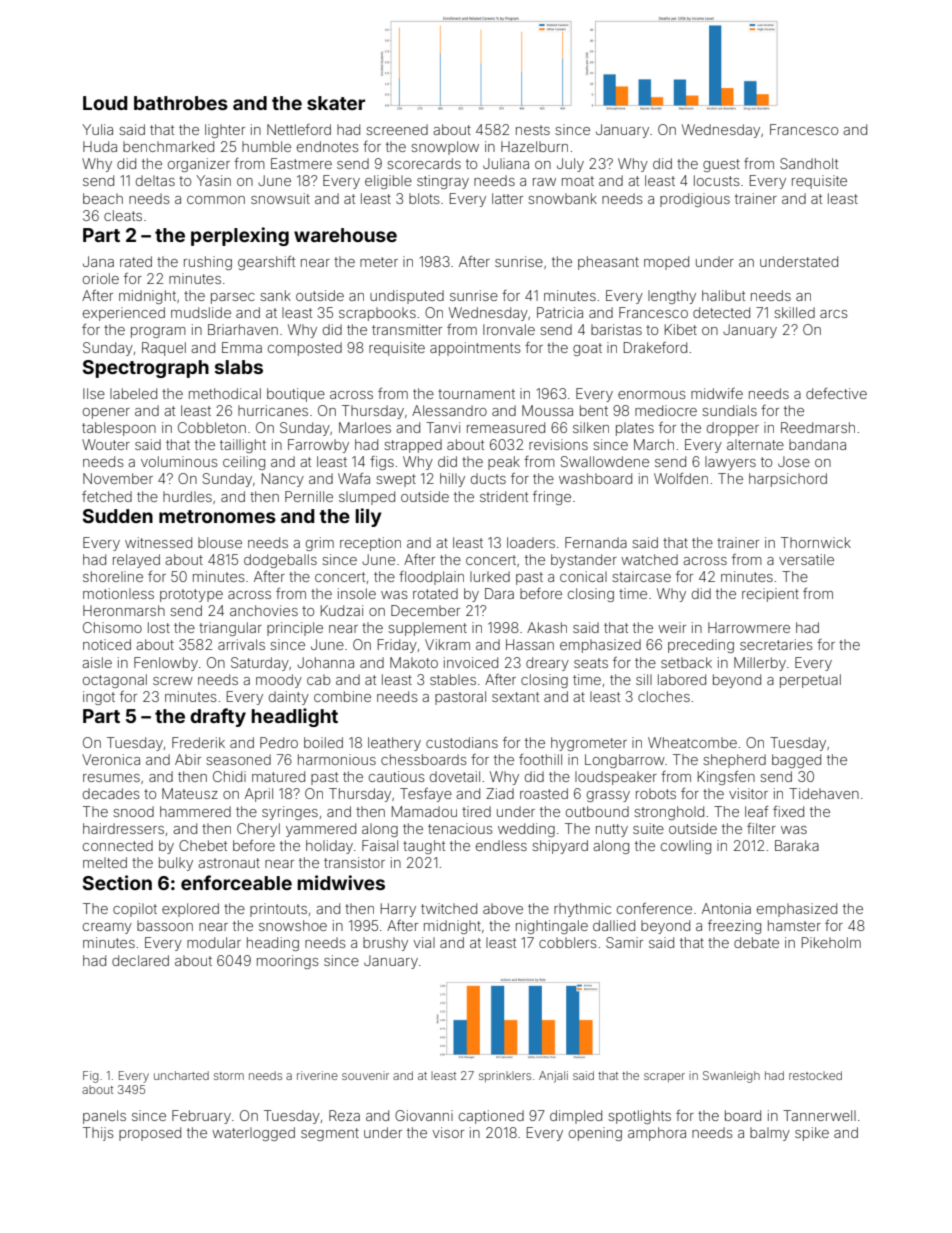 The height and width of the image is (1233, 952). Describe the element at coordinates (253, 1134) in the image. I see `waterlogged` at that location.
